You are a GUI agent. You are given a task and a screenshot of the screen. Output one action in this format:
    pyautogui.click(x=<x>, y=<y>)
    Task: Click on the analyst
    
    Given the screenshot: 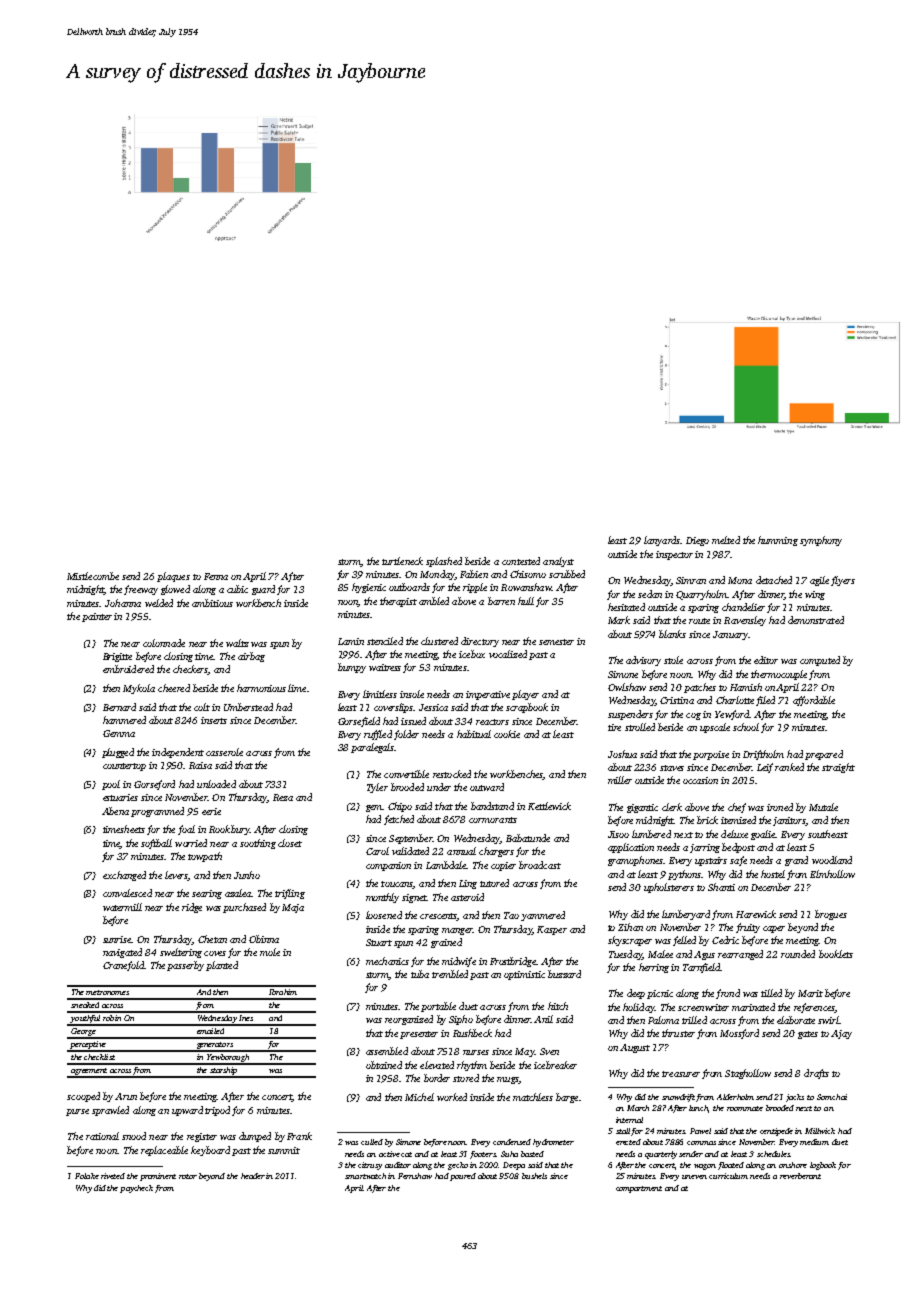 What is the action you would take?
    pyautogui.click(x=558, y=562)
